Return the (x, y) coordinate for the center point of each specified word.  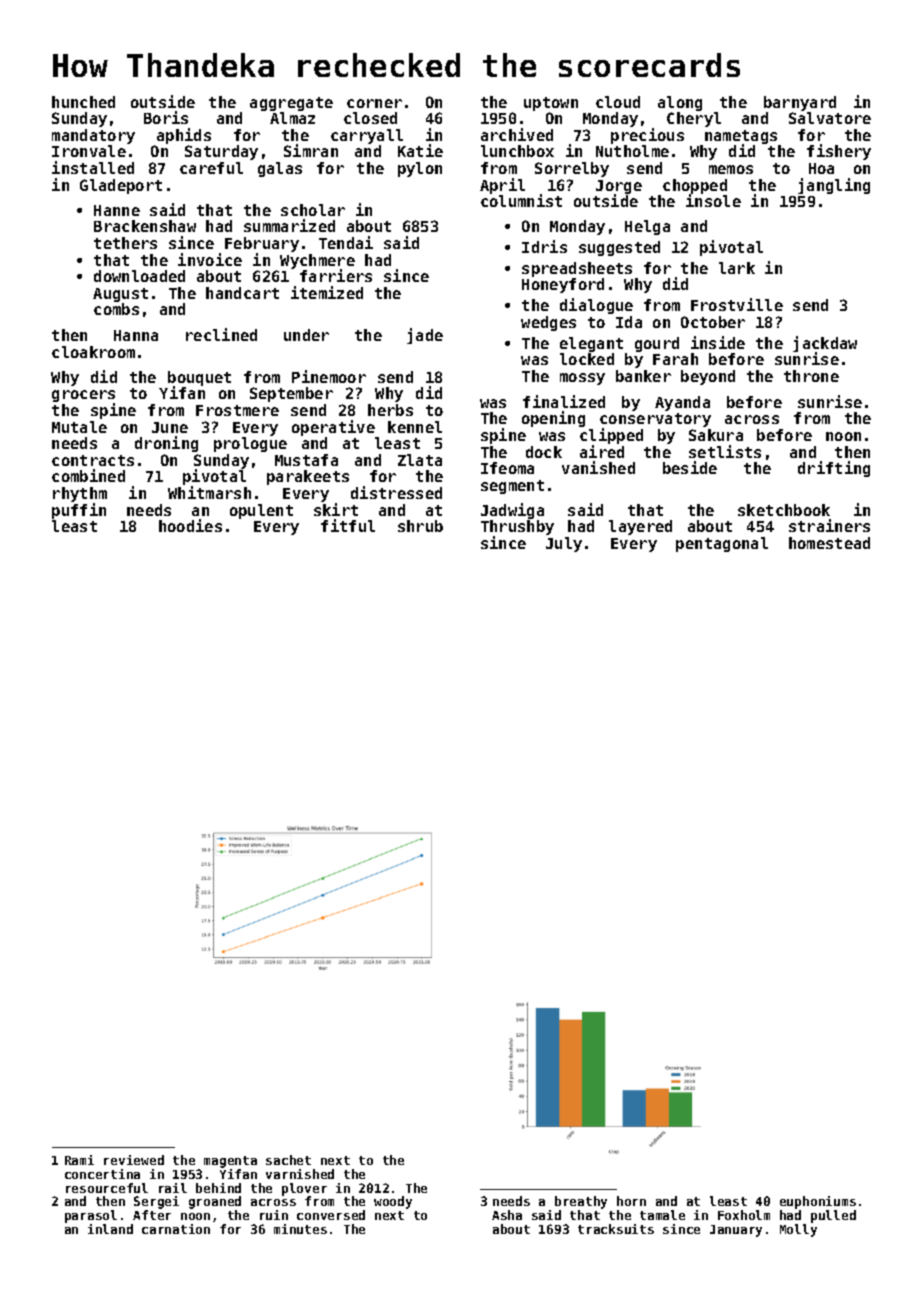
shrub (420, 526)
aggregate (291, 104)
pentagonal (722, 544)
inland (110, 1229)
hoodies (190, 525)
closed (370, 118)
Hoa (821, 168)
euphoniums (818, 1202)
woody (393, 1202)
